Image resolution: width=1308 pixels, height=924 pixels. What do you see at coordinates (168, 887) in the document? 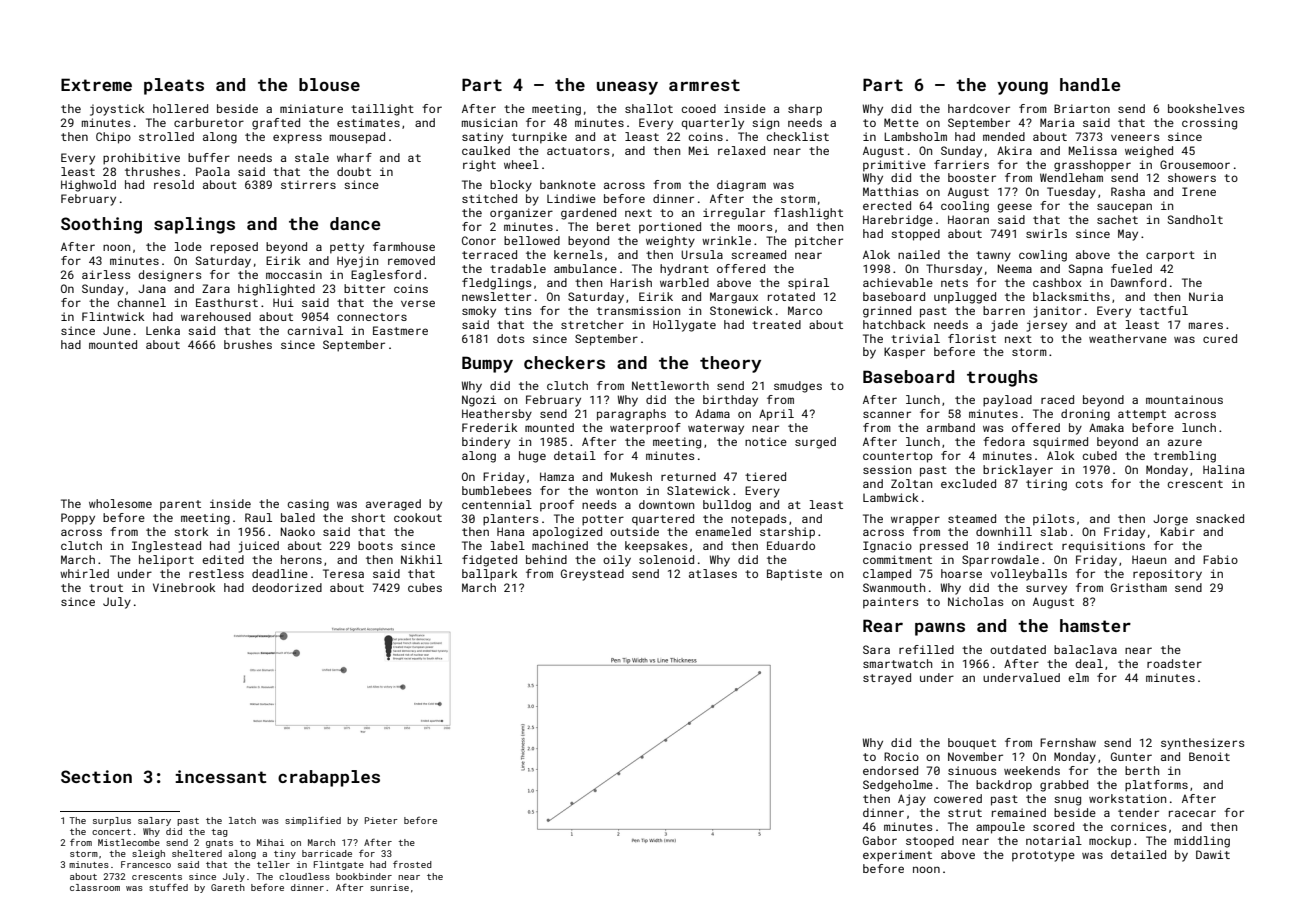
I see `stuffed` at bounding box center [168, 887].
